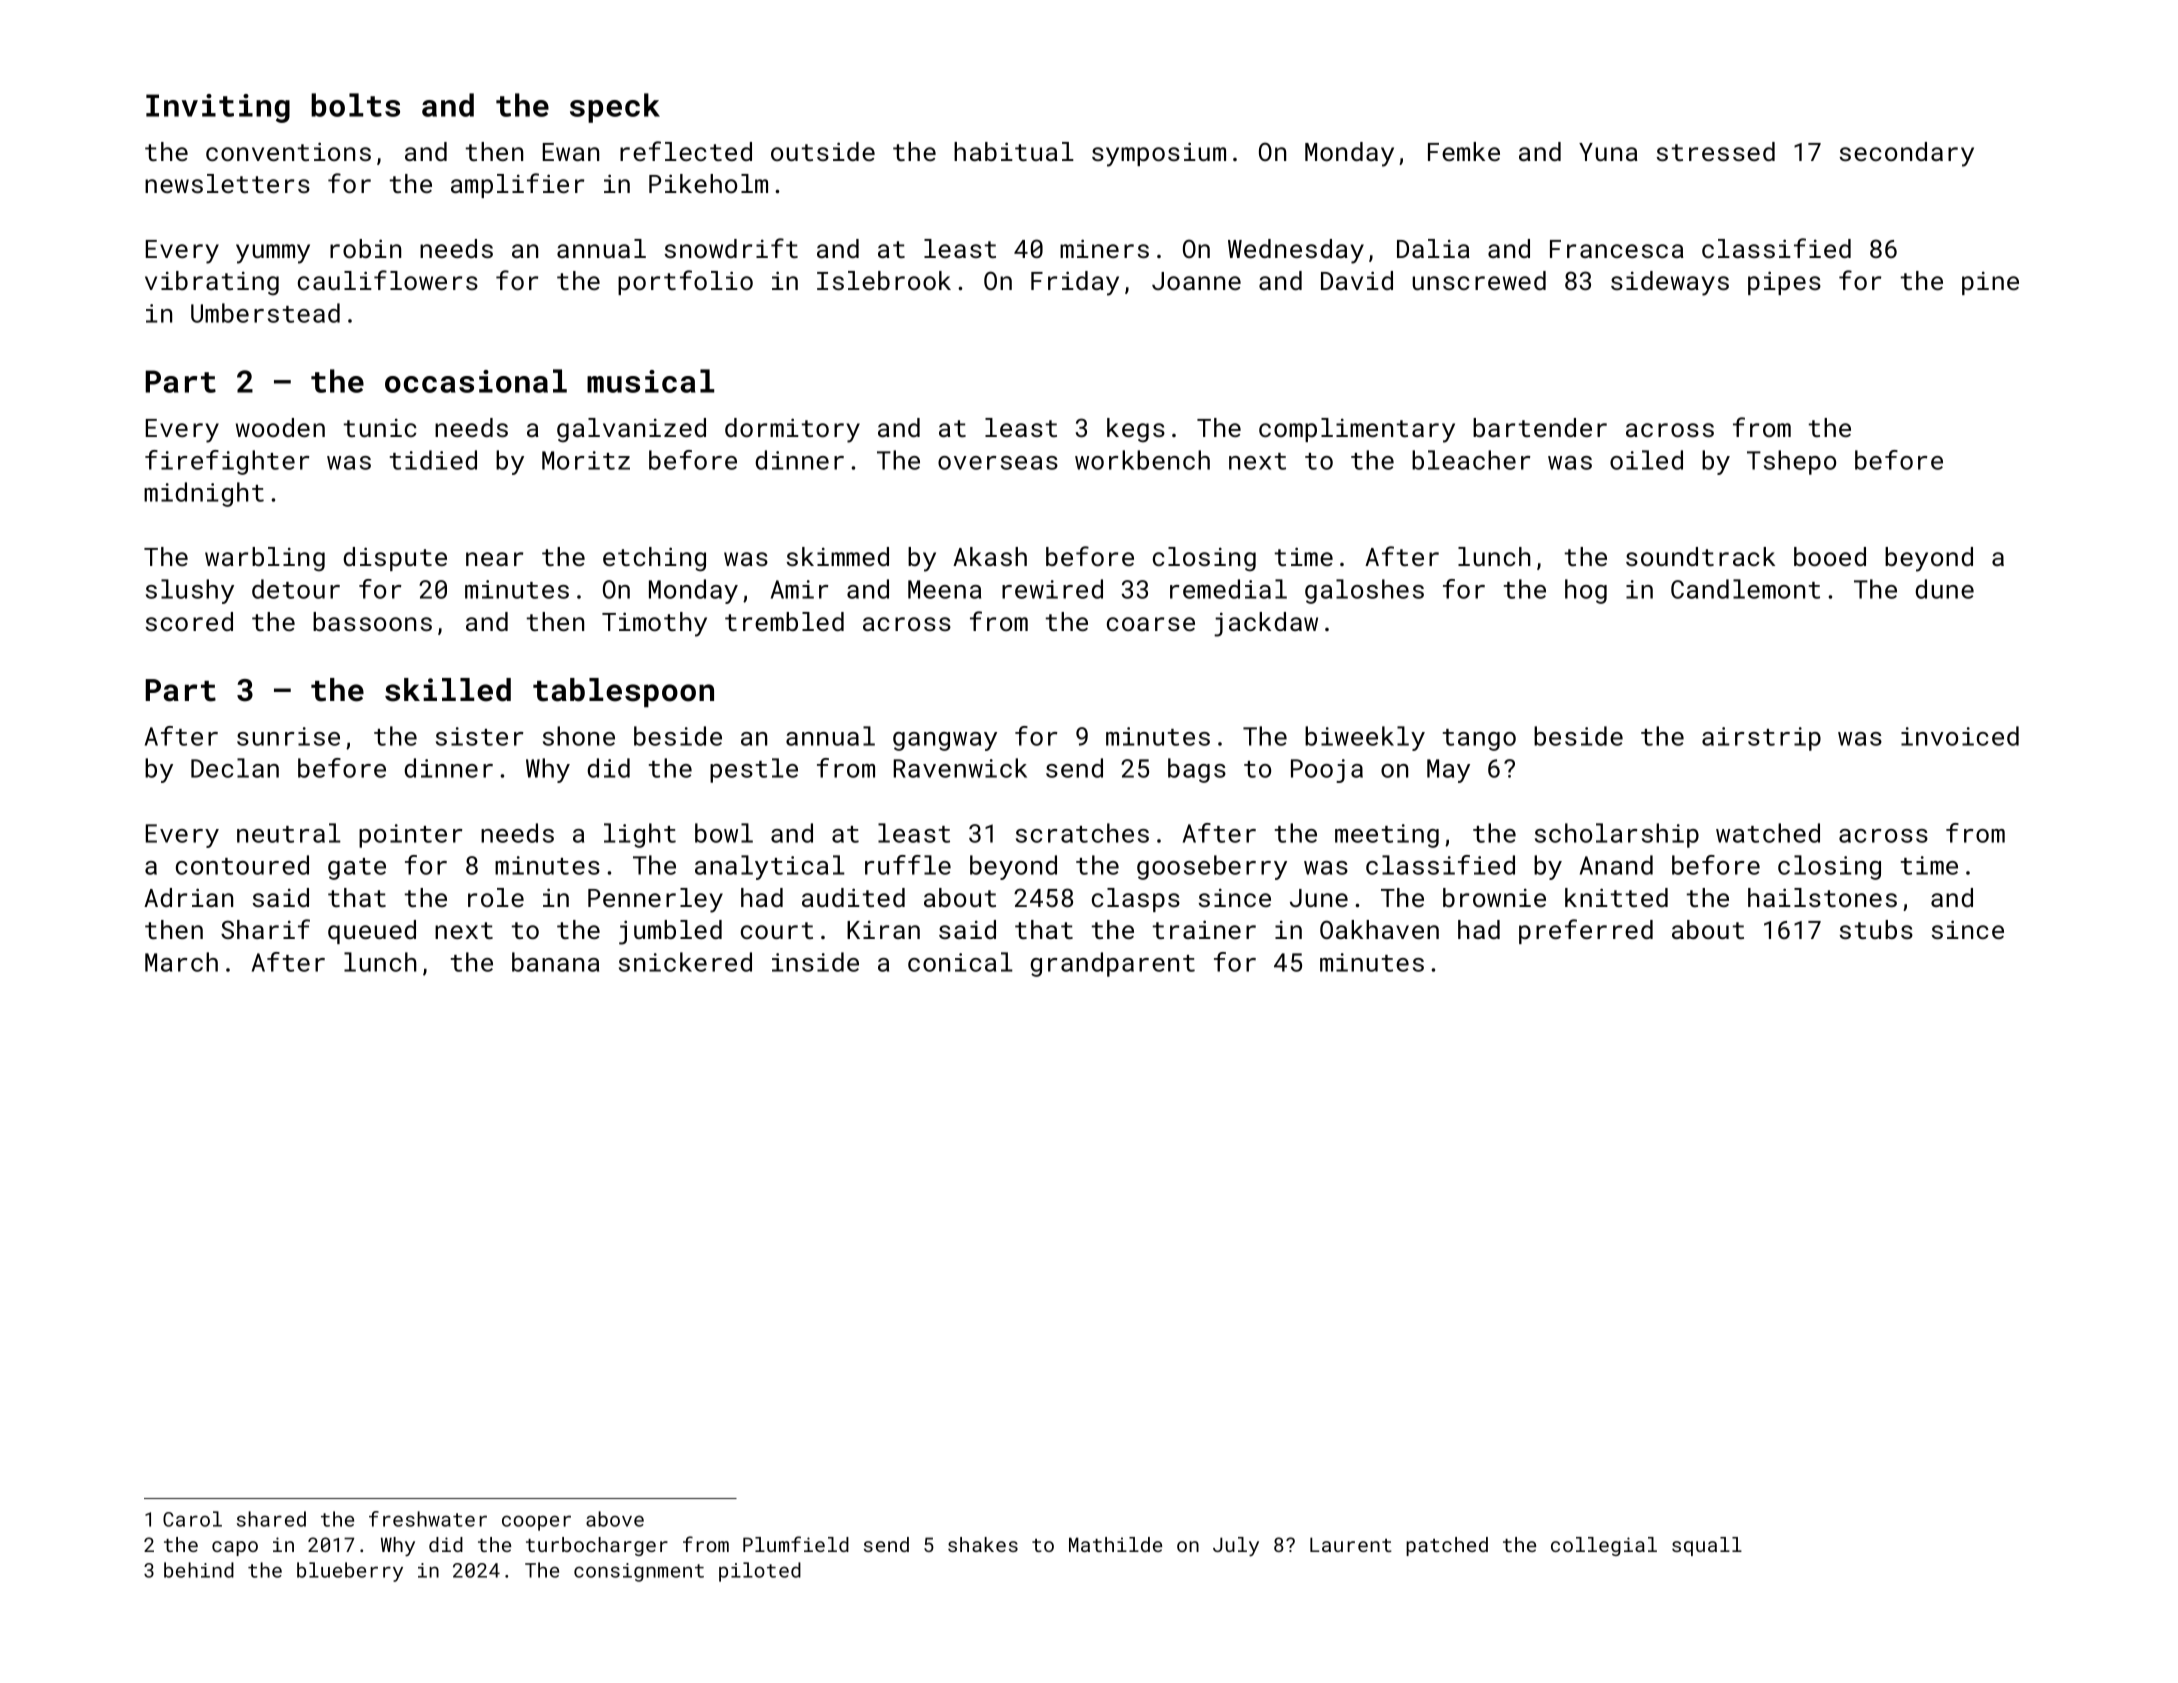 The image size is (2178, 1683). I want to click on Inviting, so click(218, 108).
